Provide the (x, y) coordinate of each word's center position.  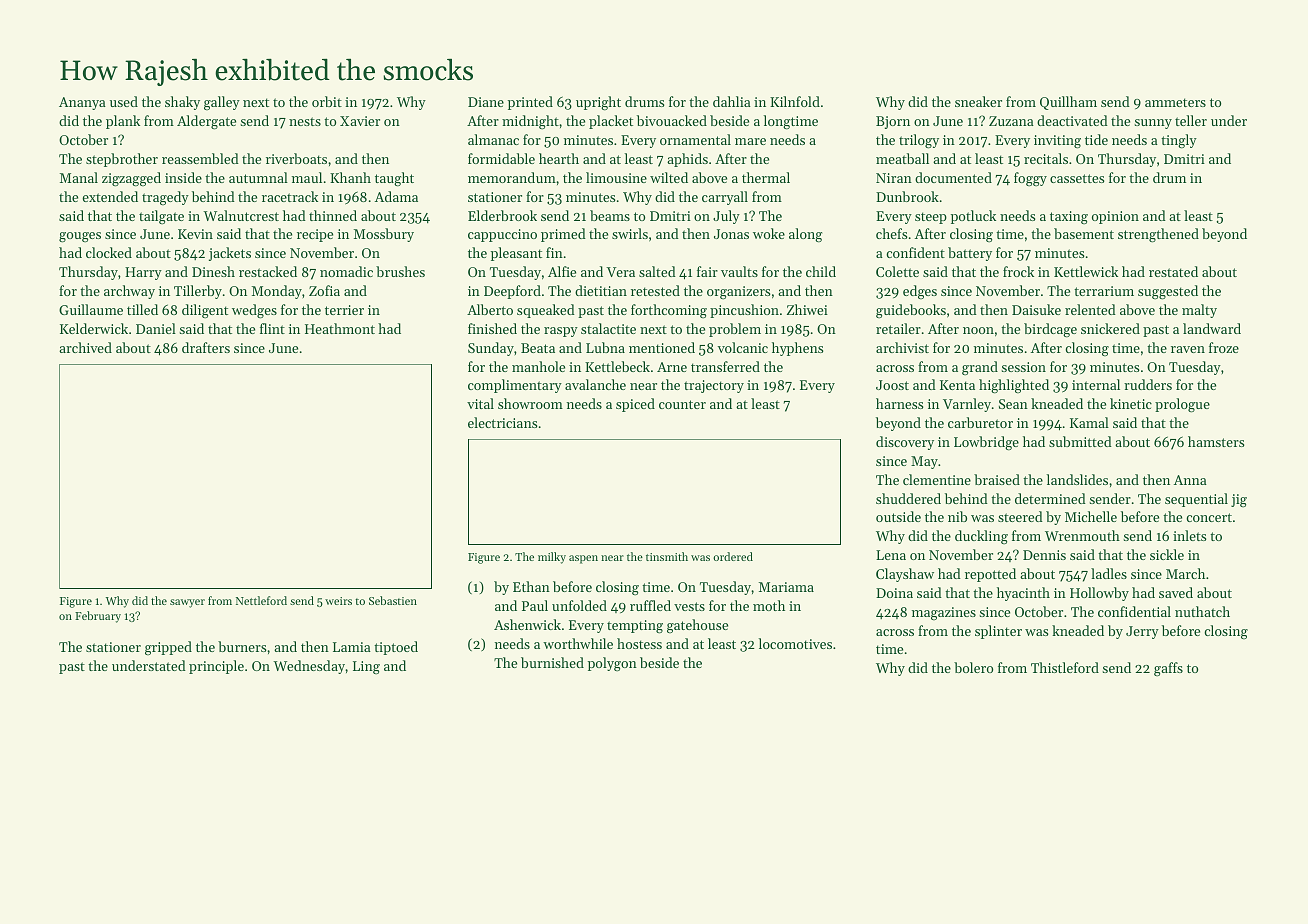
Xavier (360, 121)
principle (216, 667)
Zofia (324, 290)
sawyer (187, 603)
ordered (733, 556)
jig (1239, 501)
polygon (612, 664)
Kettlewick (1086, 271)
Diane (486, 102)
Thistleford (1065, 667)
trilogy (919, 141)
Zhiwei (807, 309)
